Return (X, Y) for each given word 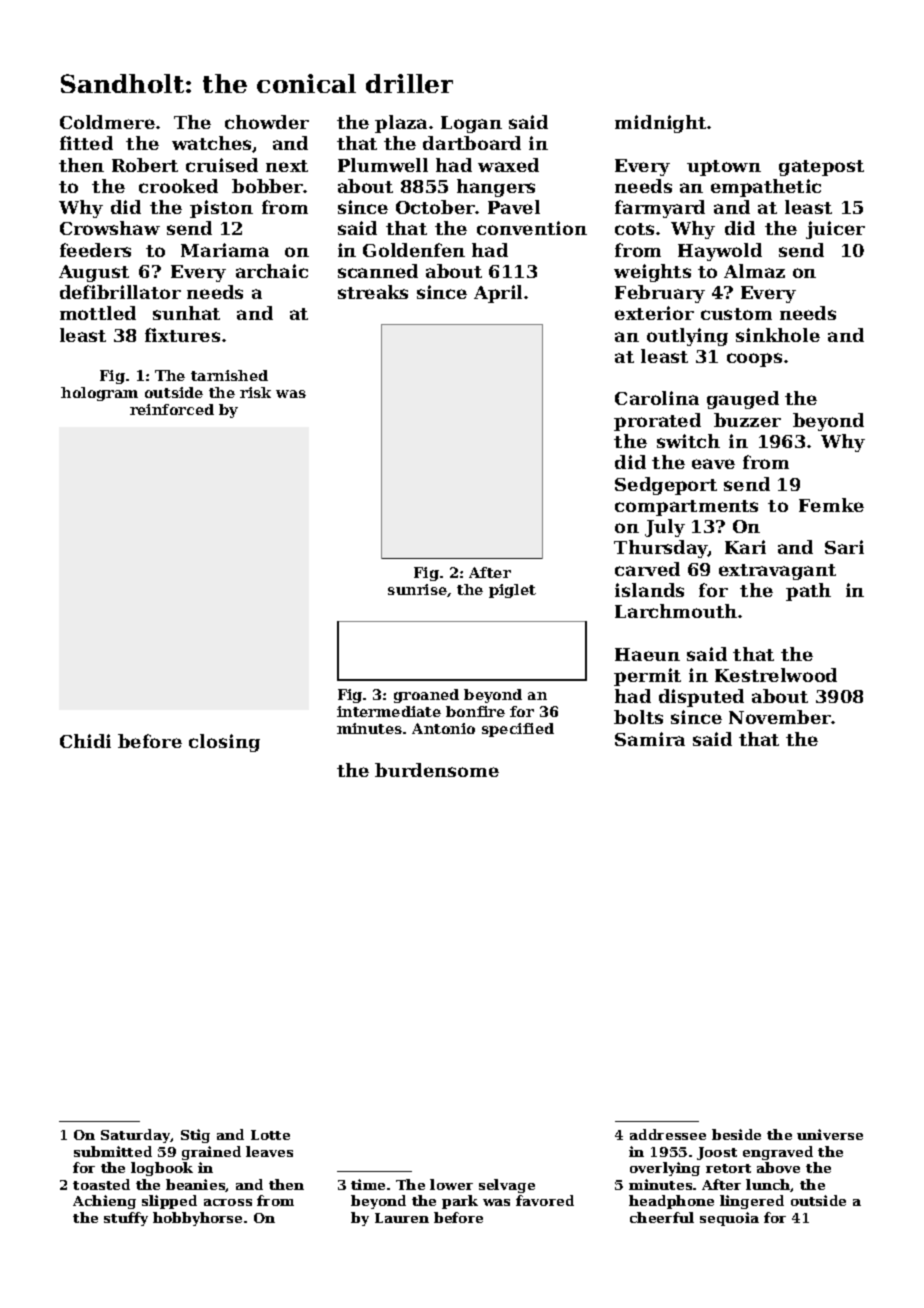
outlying (687, 337)
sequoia (729, 1219)
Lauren (402, 1218)
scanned (378, 271)
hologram (99, 394)
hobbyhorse (197, 1219)
